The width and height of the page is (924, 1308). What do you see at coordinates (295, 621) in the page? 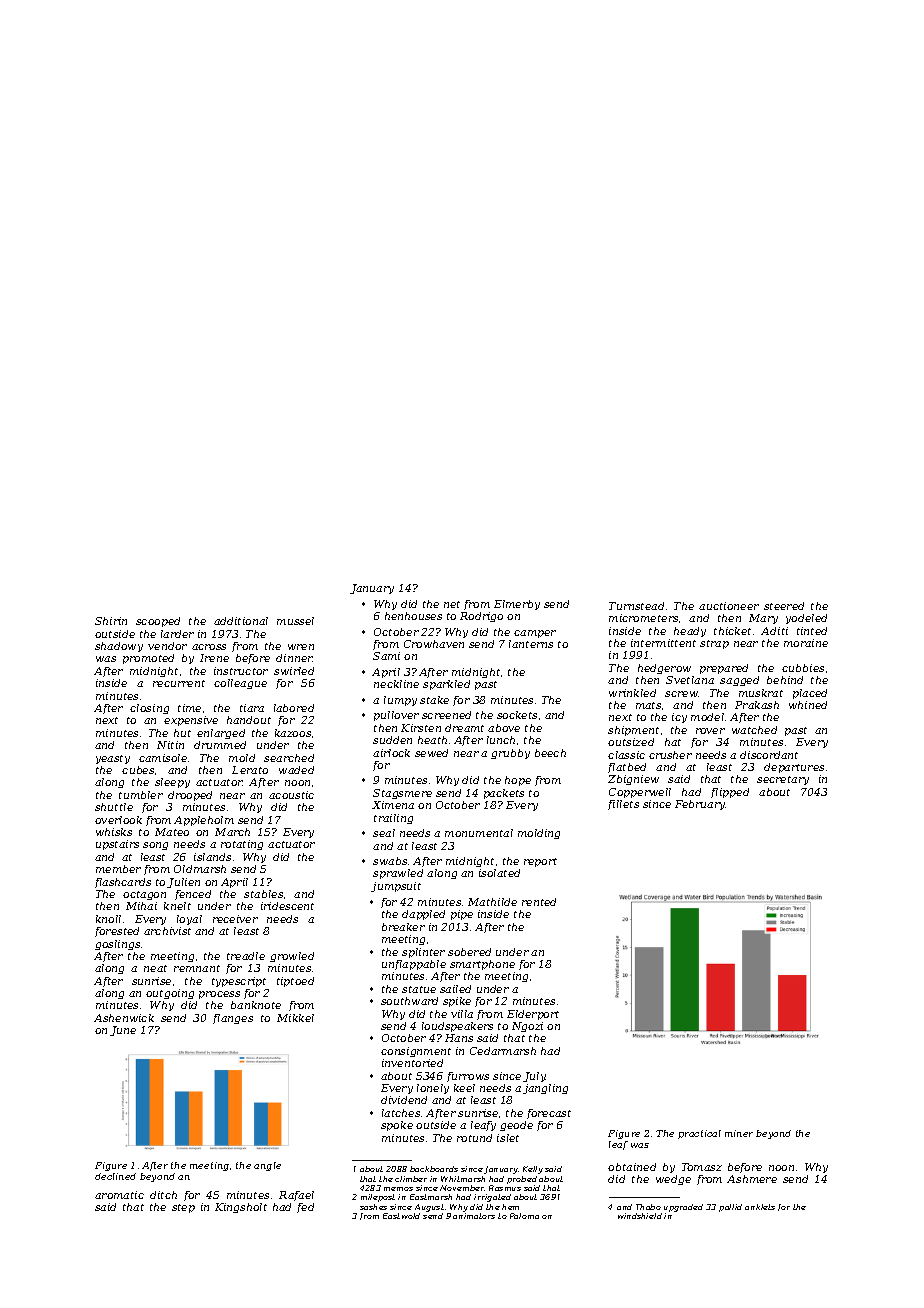
I see `mussel` at bounding box center [295, 621].
